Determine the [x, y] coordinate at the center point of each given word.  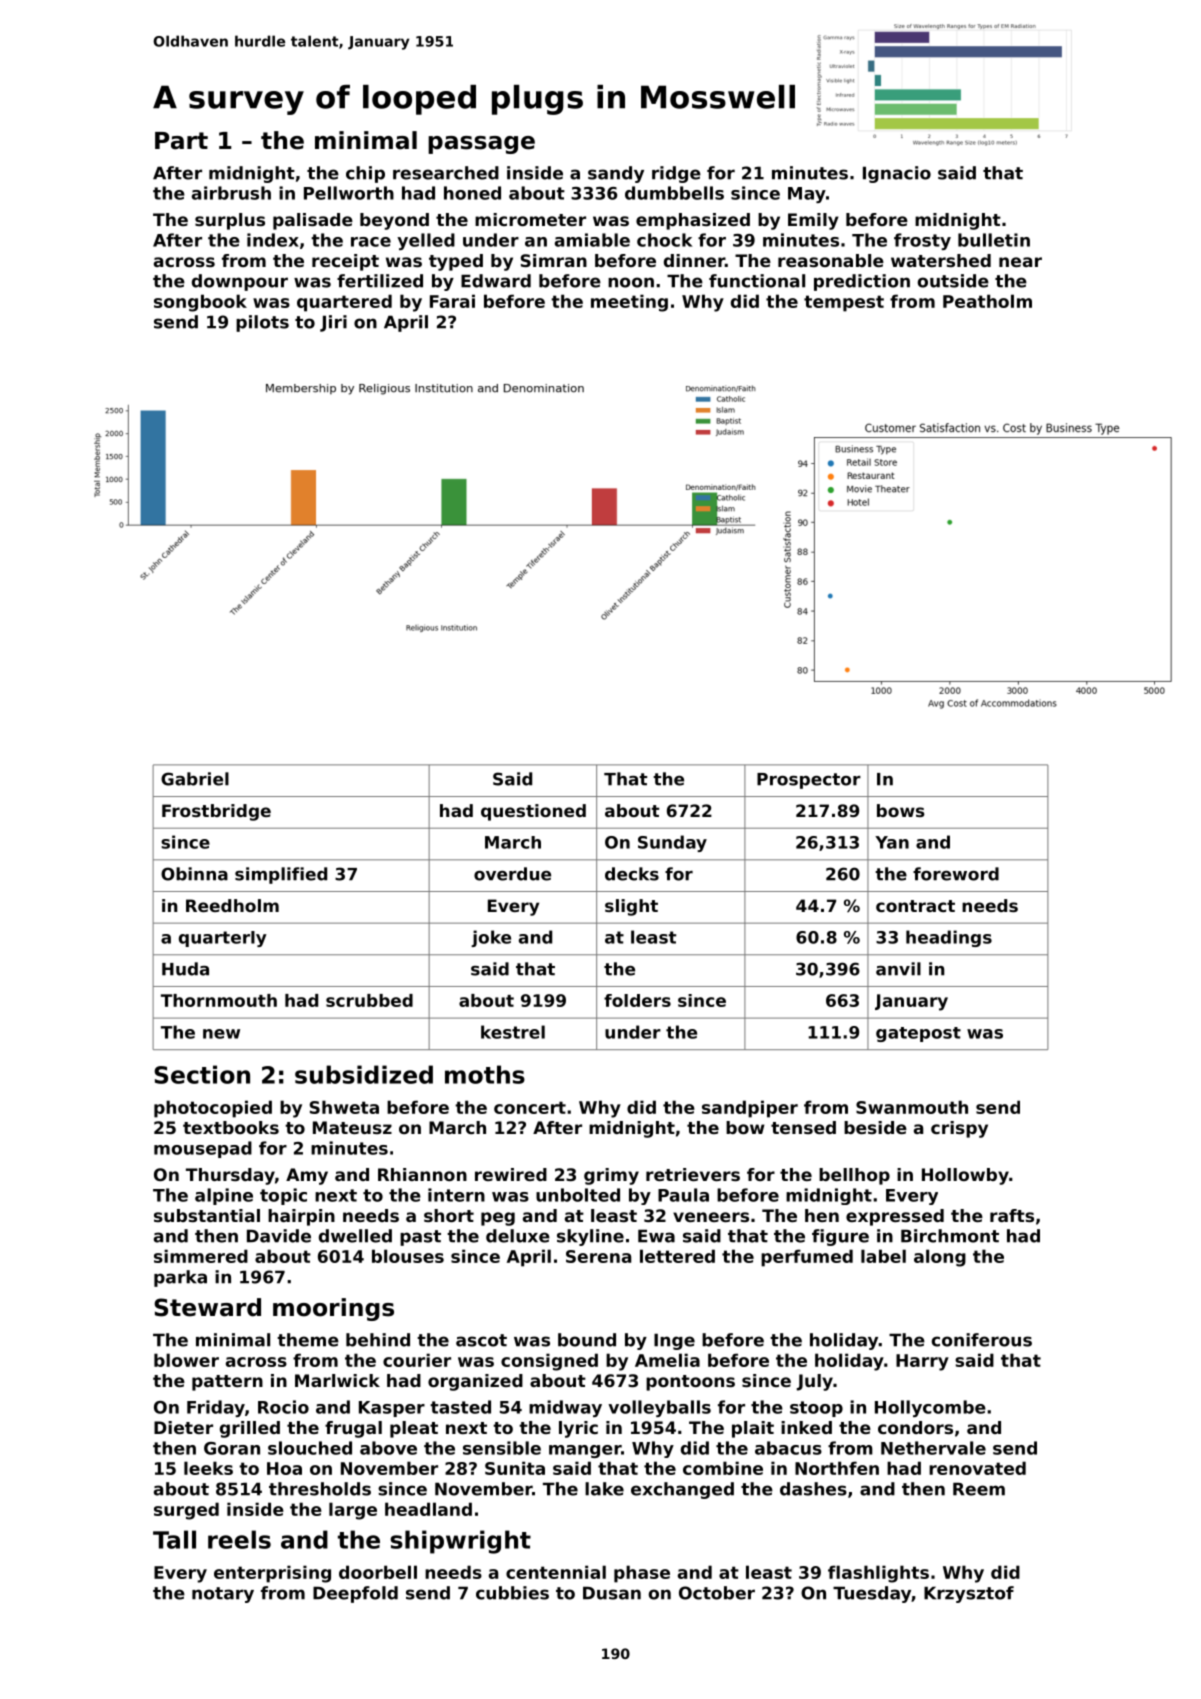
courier [417, 1360]
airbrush [231, 193]
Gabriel [195, 779]
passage [481, 145]
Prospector [809, 781]
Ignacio [897, 174]
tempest [844, 303]
